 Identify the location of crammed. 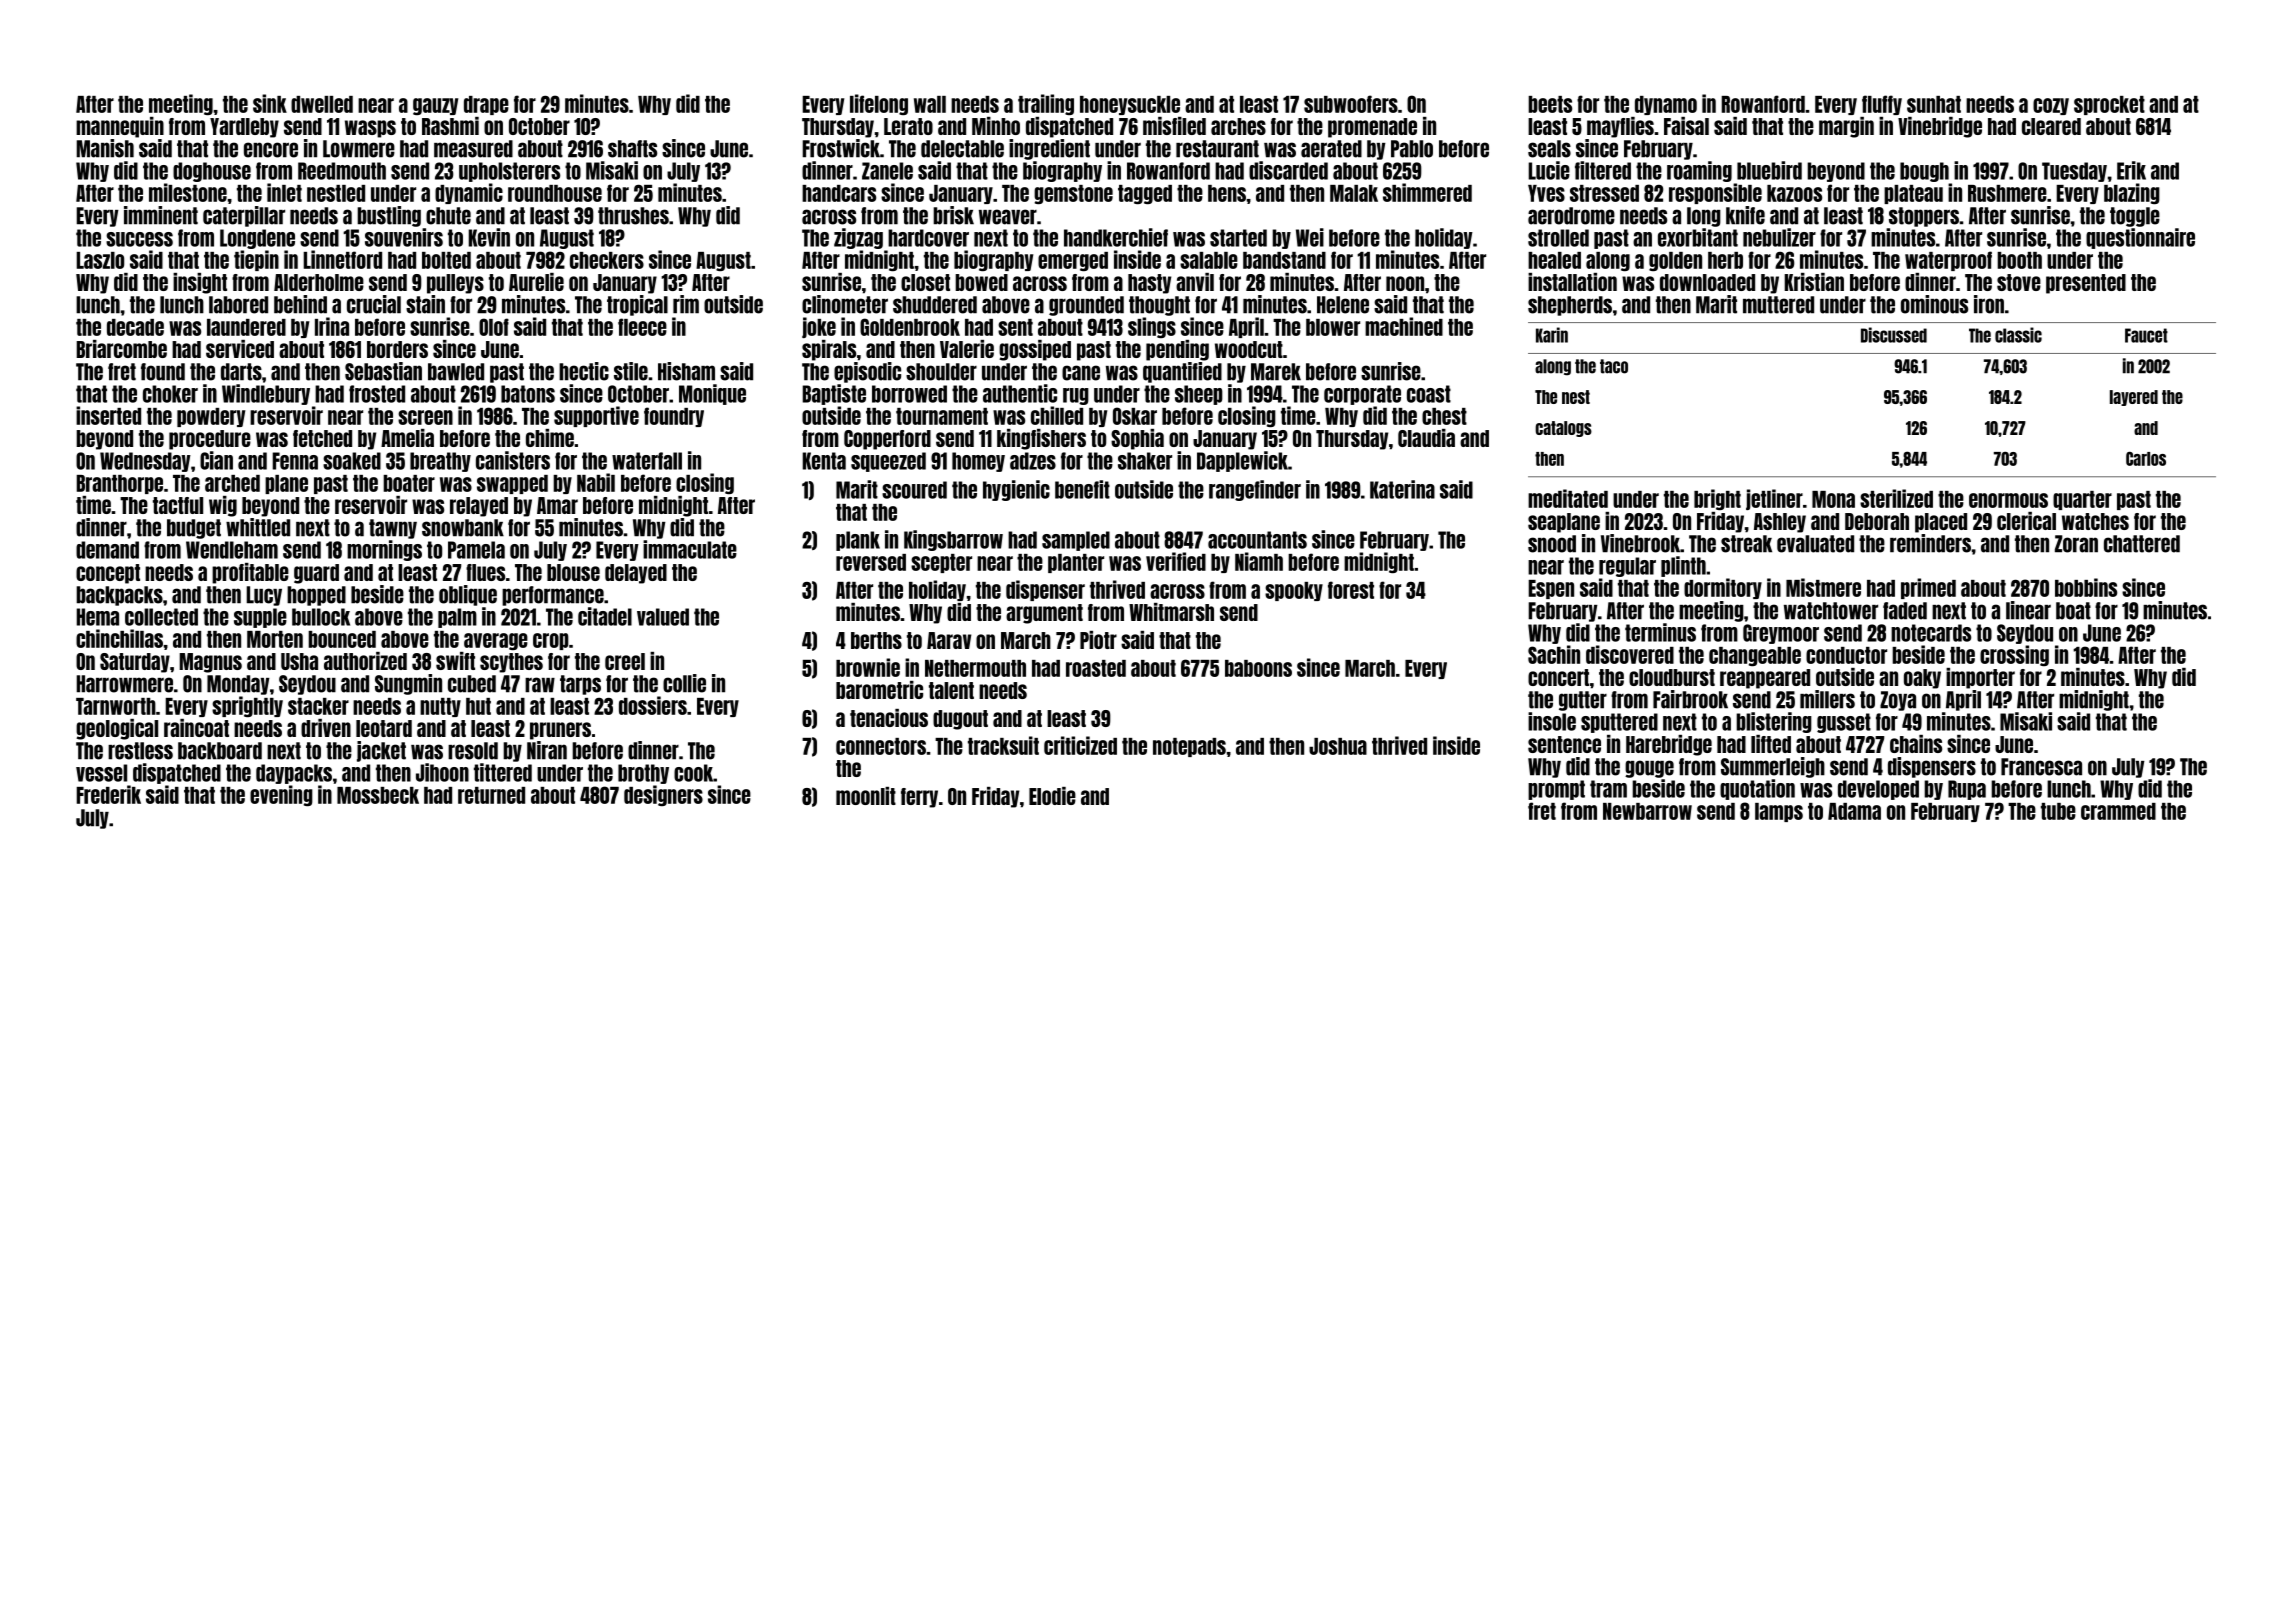
(2118, 811).
